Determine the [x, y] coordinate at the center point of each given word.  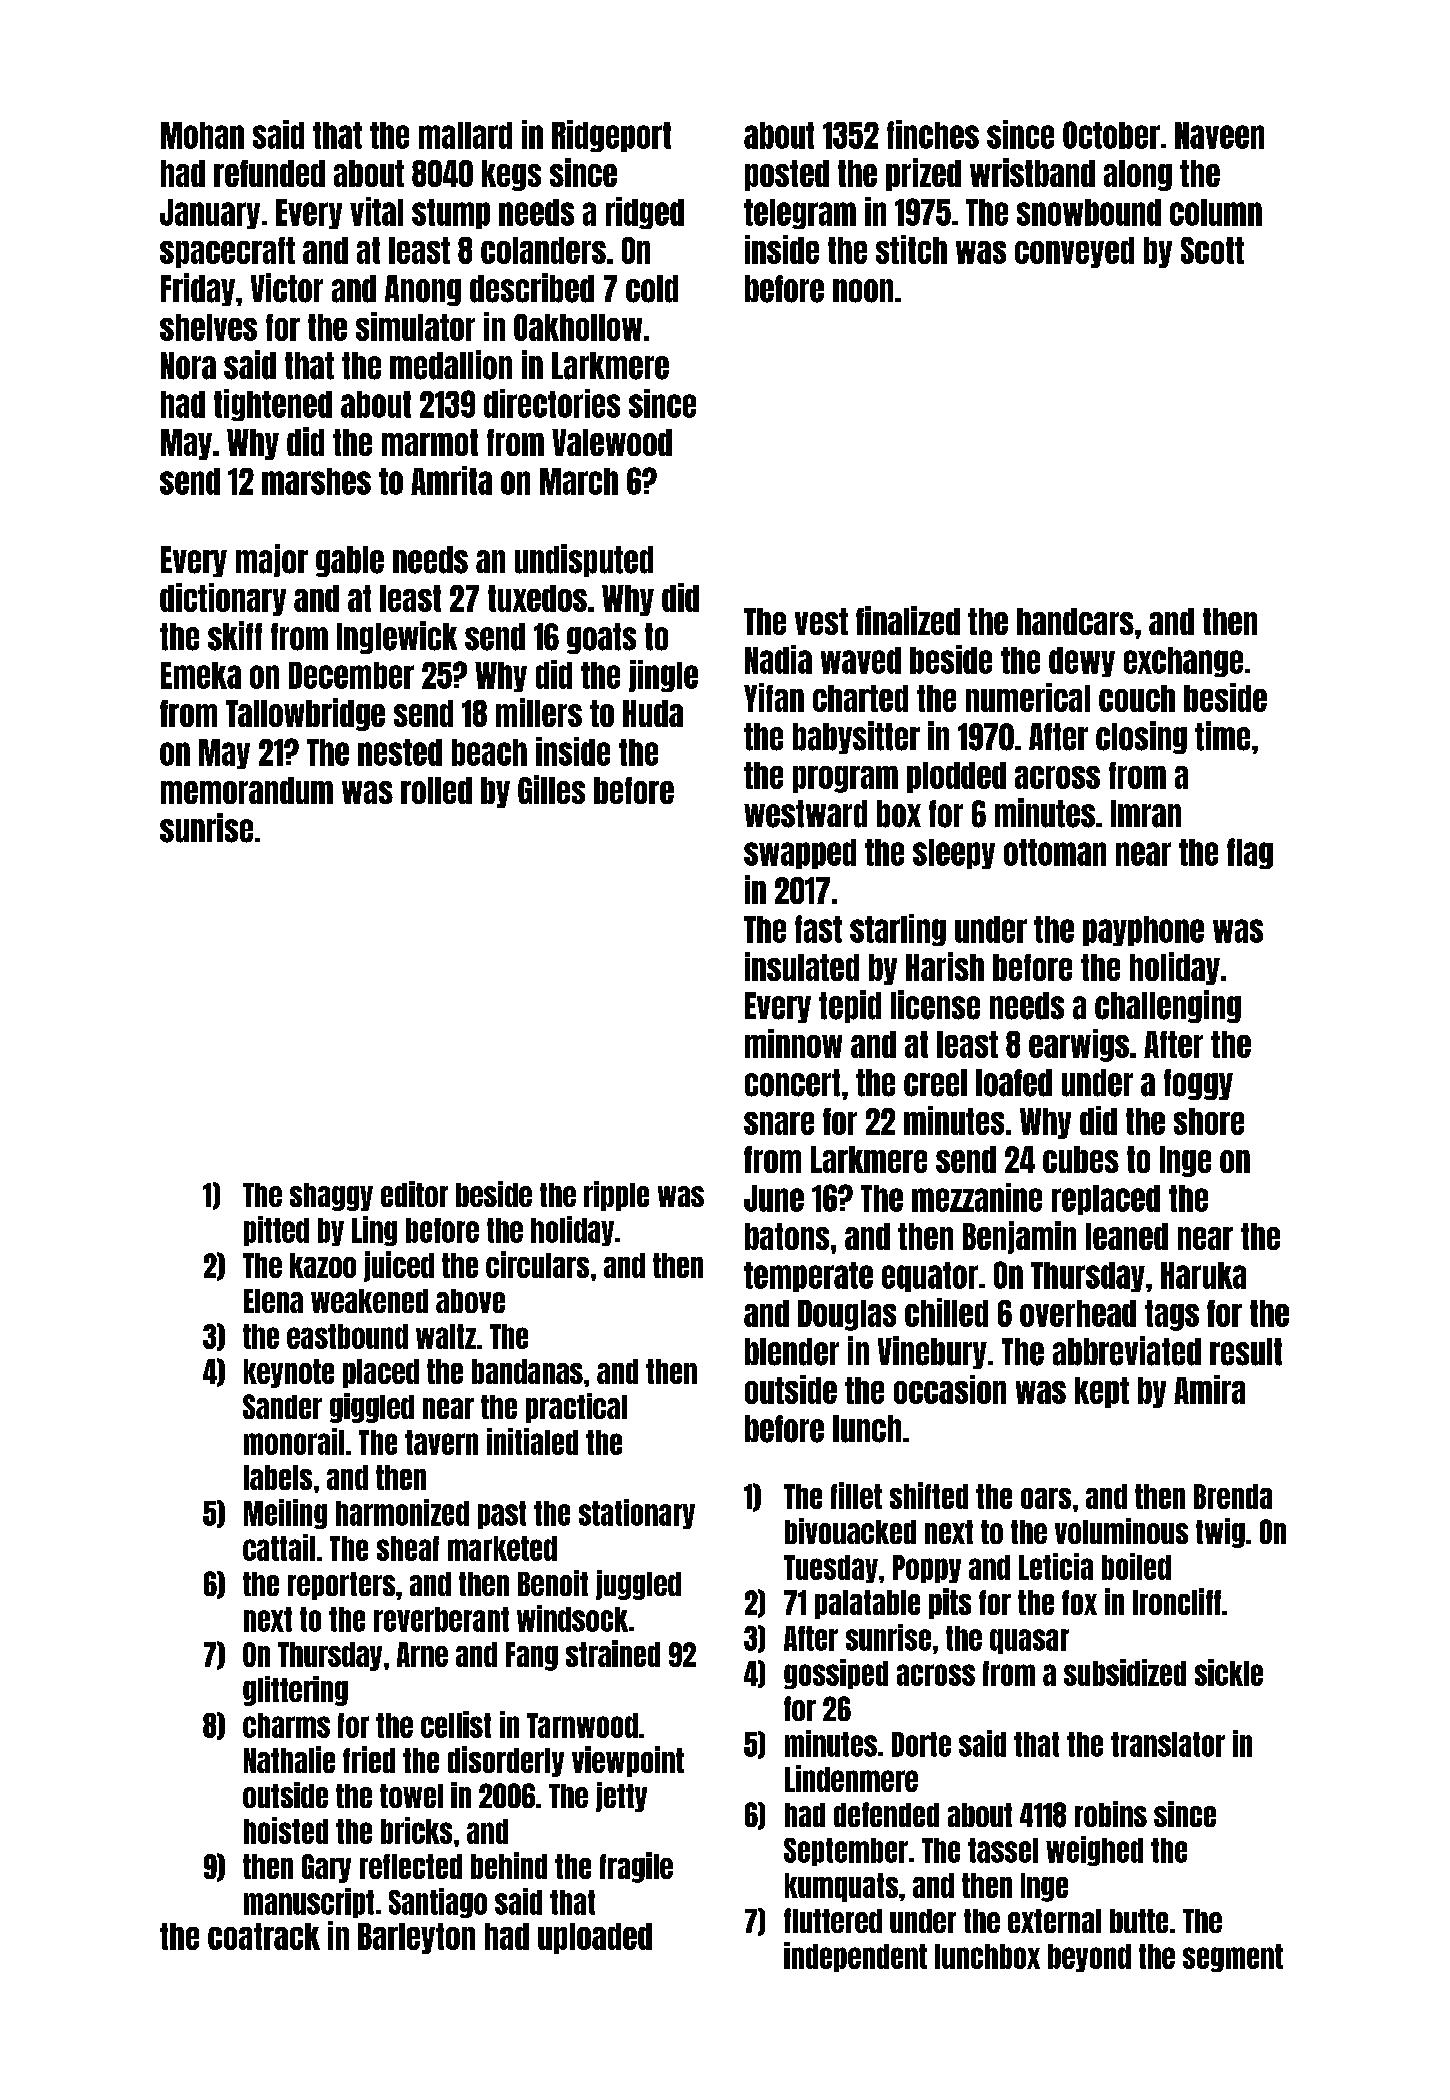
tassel [1003, 1850]
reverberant [441, 1619]
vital [376, 211]
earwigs [1079, 1045]
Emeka [201, 675]
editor [414, 1194]
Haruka [1203, 1275]
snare [779, 1123]
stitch [911, 249]
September [846, 1852]
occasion [950, 1389]
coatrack [264, 1936]
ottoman [1055, 852]
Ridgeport [611, 136]
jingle [663, 676]
